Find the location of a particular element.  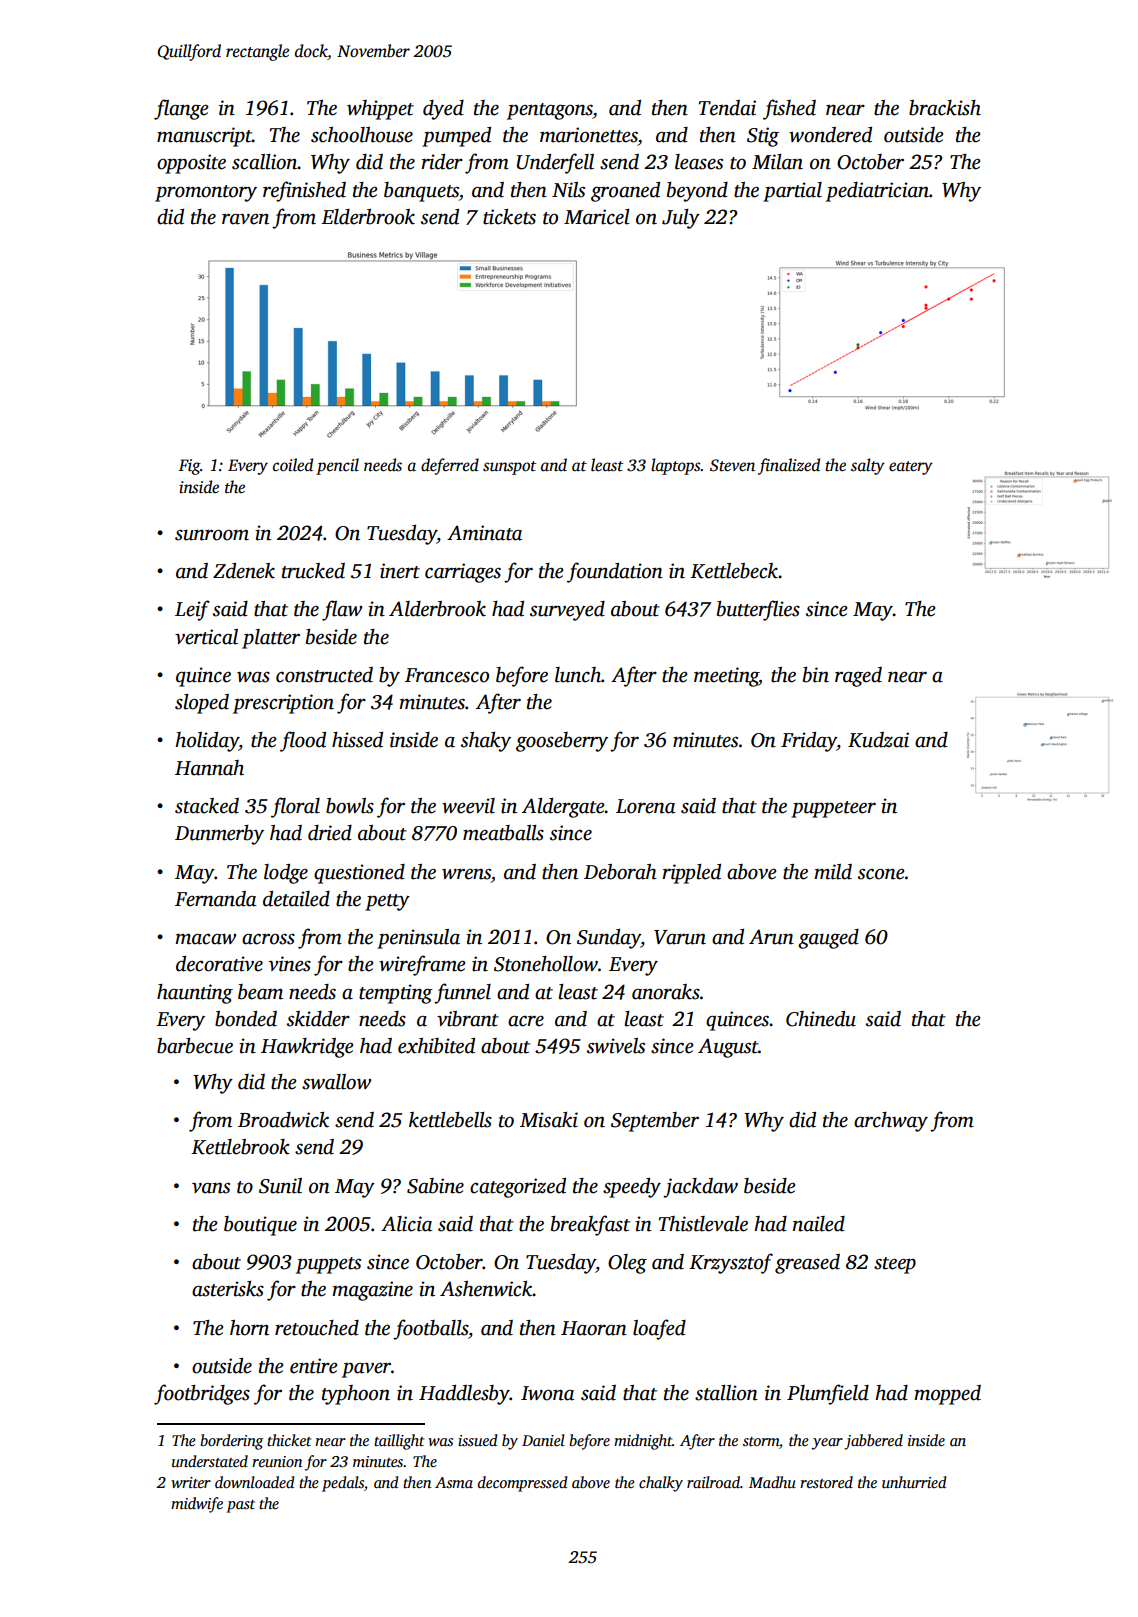

flange is located at coordinates (181, 109).
